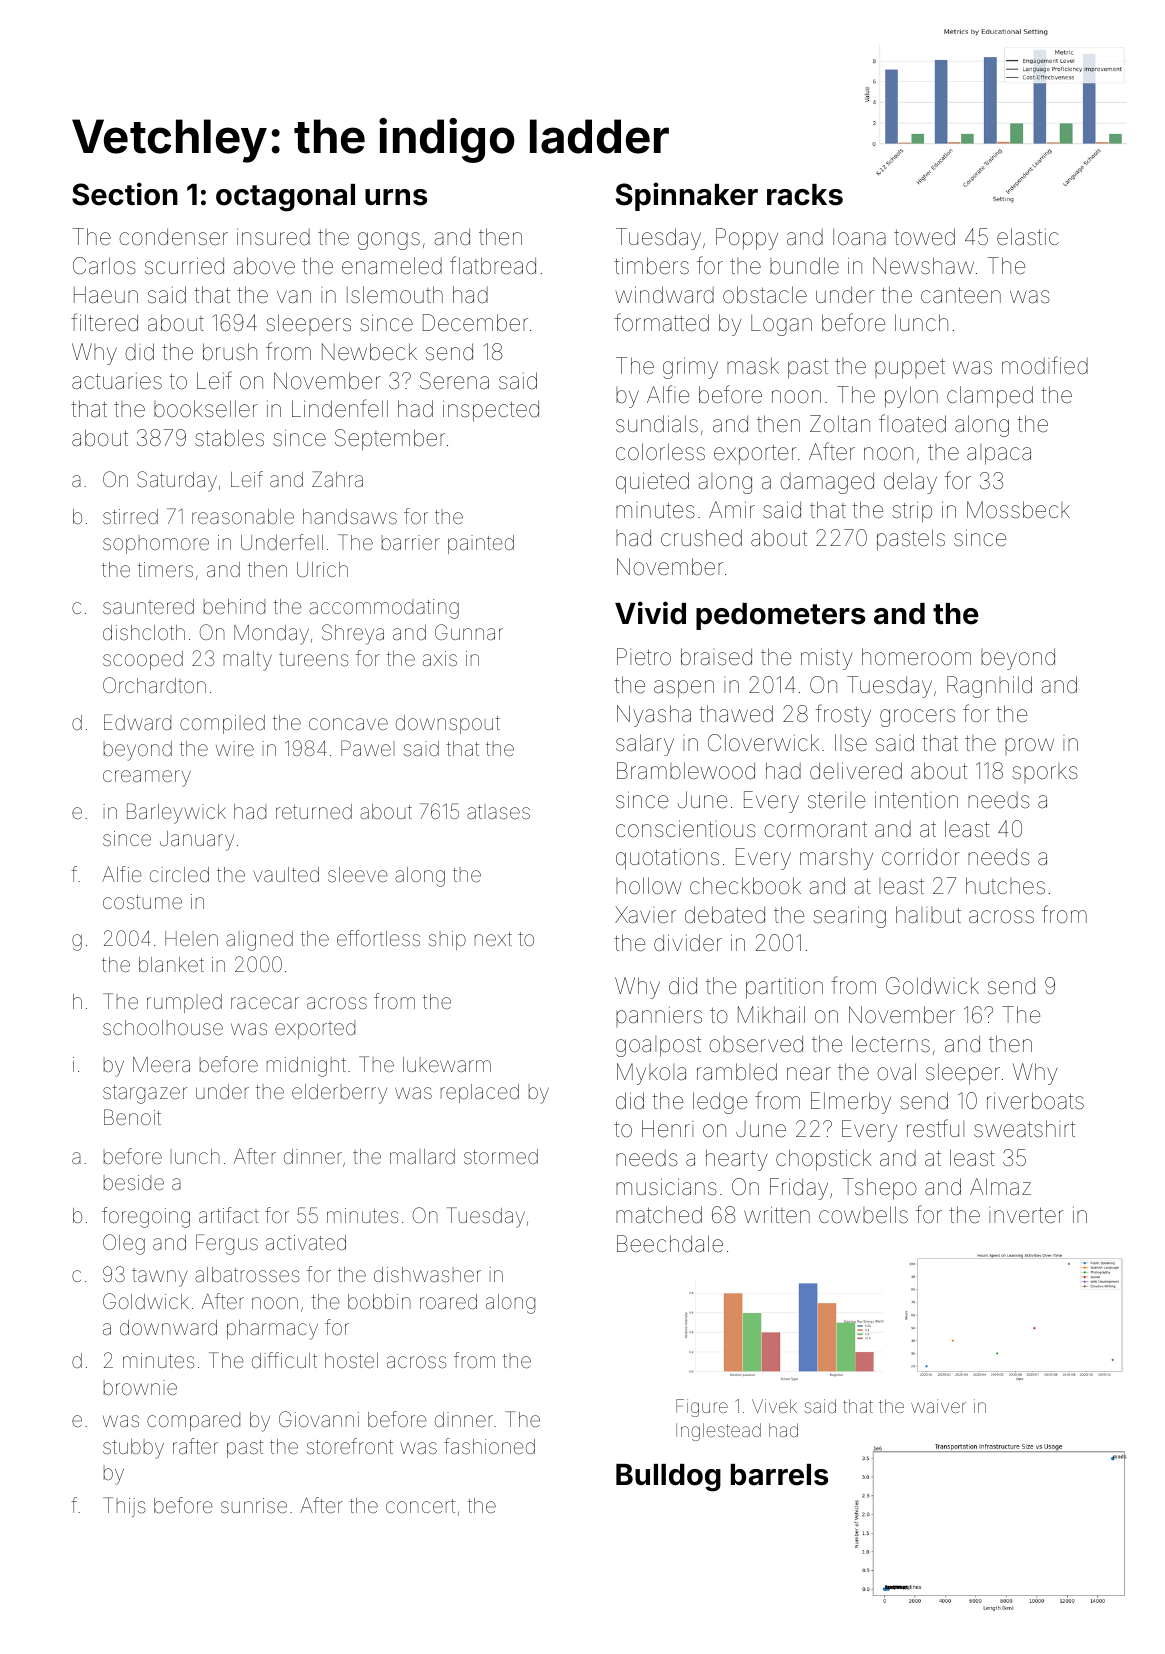 This document has height=1654, width=1165. I want to click on hearty, so click(737, 1160).
